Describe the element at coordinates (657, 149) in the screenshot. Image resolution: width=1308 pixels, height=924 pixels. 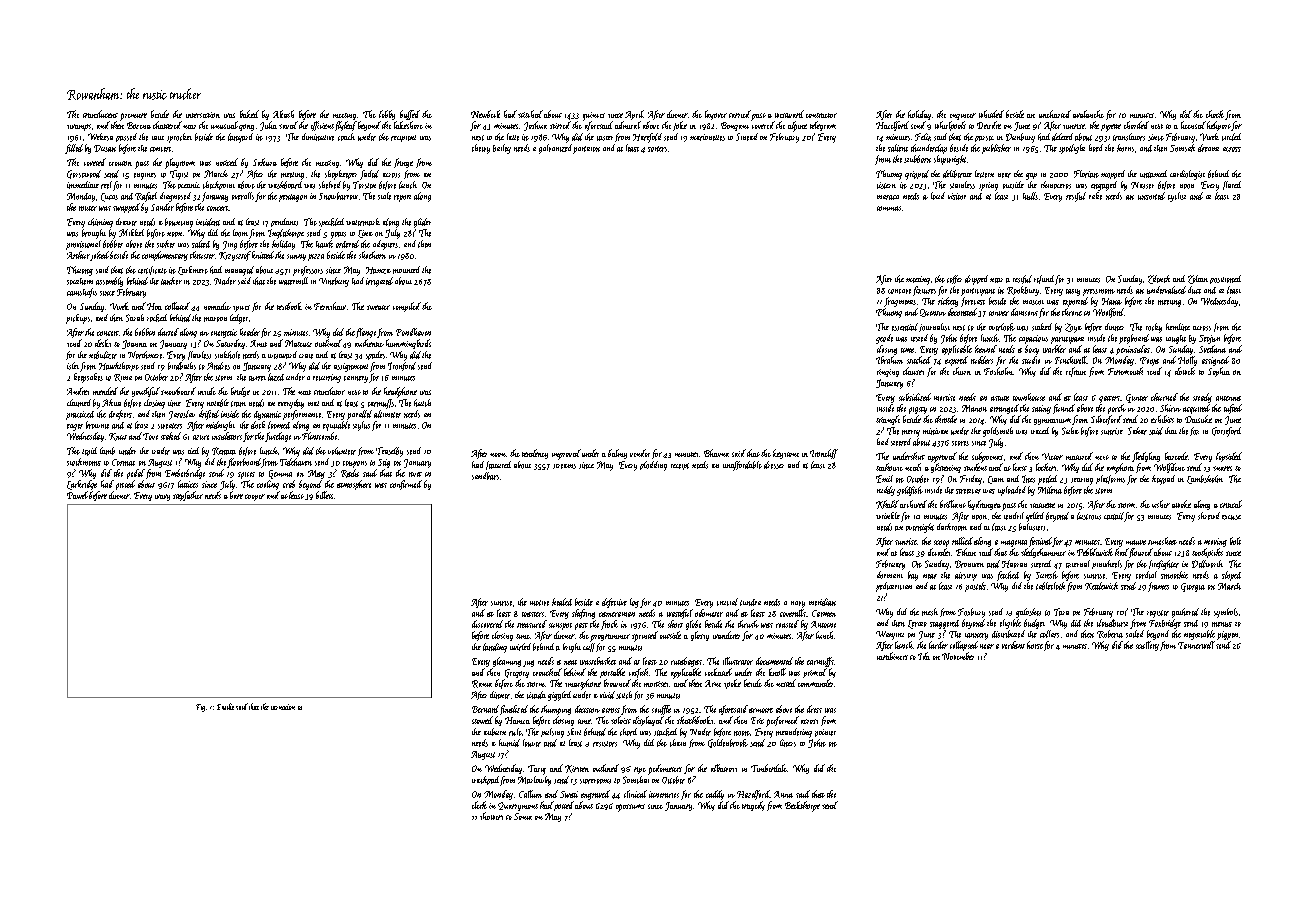
I see `sorters` at that location.
